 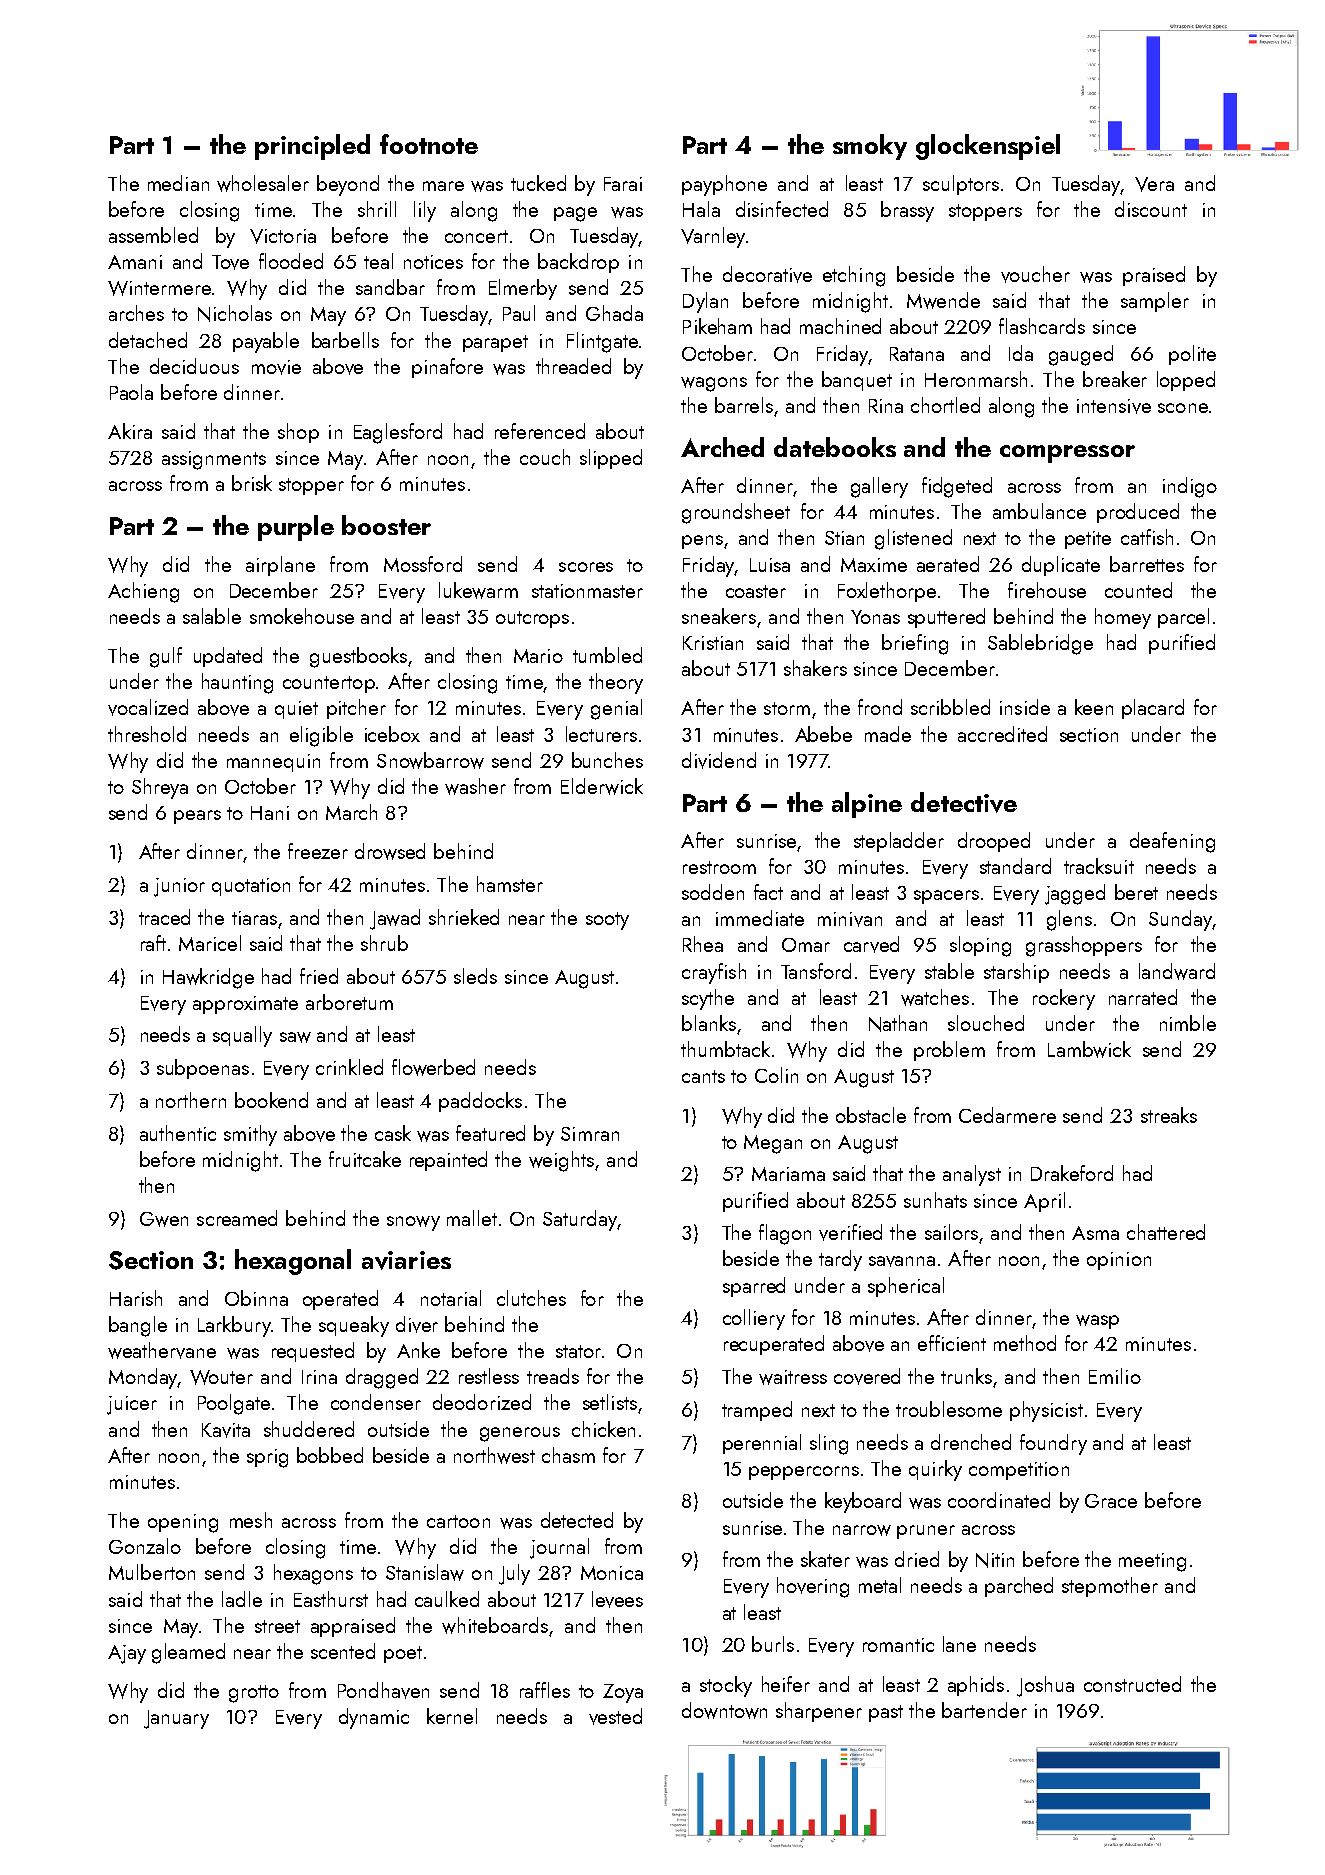 What do you see at coordinates (250, 1135) in the screenshot?
I see `smithy` at bounding box center [250, 1135].
